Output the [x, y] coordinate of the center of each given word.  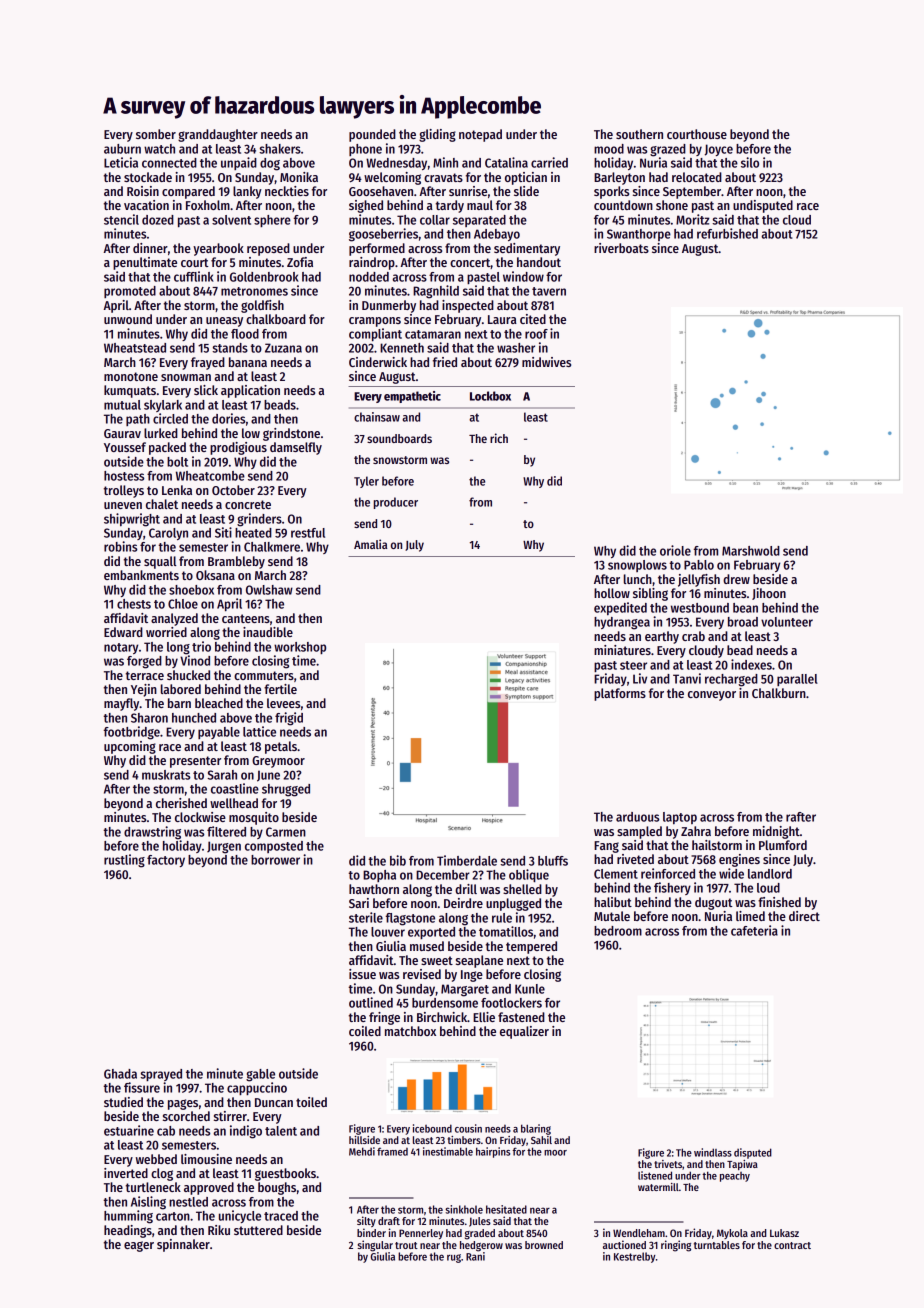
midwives [546, 362]
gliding [437, 135]
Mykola [732, 1234]
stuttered [258, 1230]
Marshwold [751, 551]
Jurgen [224, 847]
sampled [639, 832]
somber [156, 134]
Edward [123, 632]
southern [639, 134]
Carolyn [168, 534]
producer [396, 503]
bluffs [553, 861]
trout [406, 1245]
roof [536, 334]
